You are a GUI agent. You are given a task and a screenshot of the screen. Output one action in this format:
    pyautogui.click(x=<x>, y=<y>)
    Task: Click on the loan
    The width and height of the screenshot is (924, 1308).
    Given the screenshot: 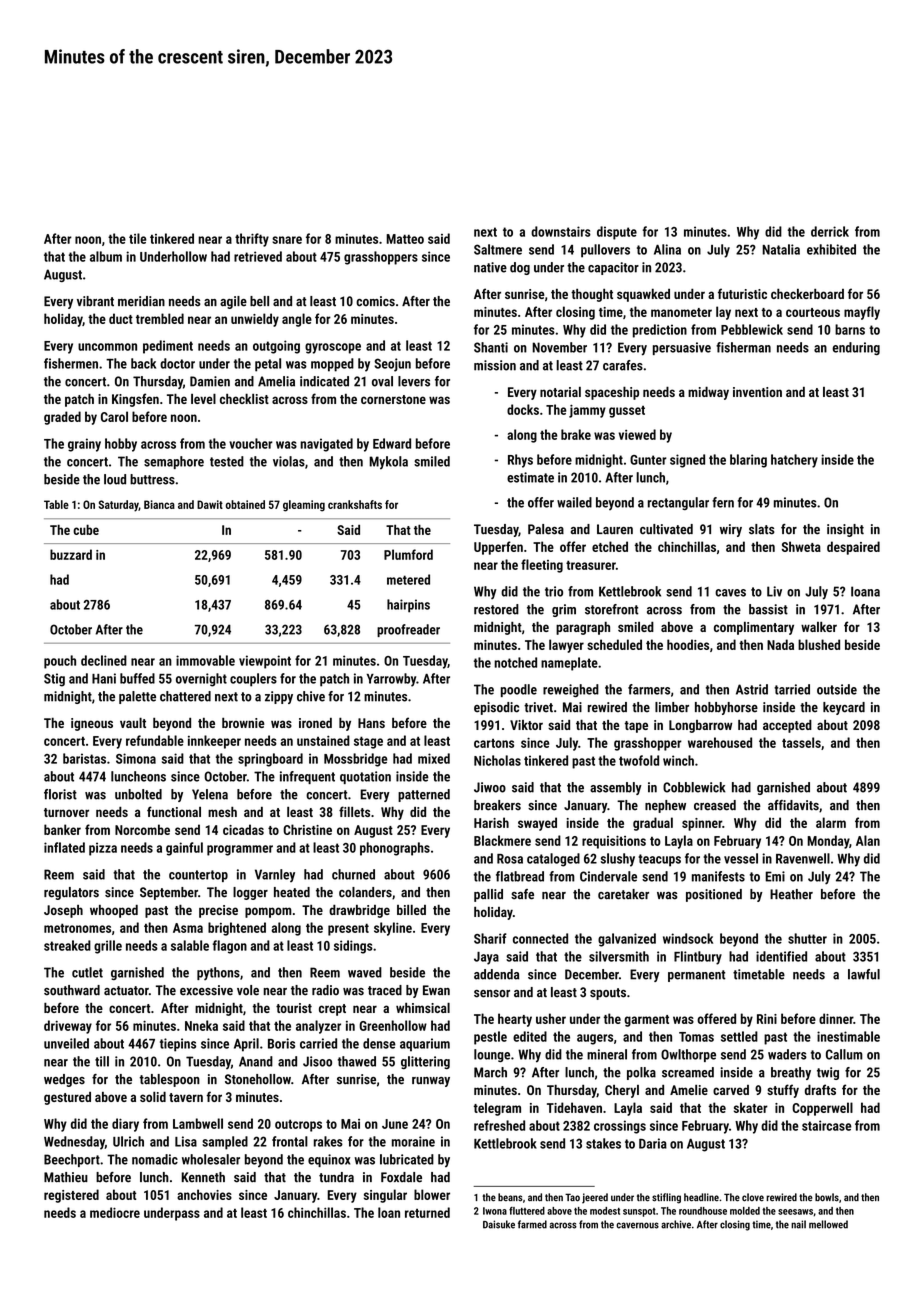 What is the action you would take?
    pyautogui.click(x=389, y=1212)
